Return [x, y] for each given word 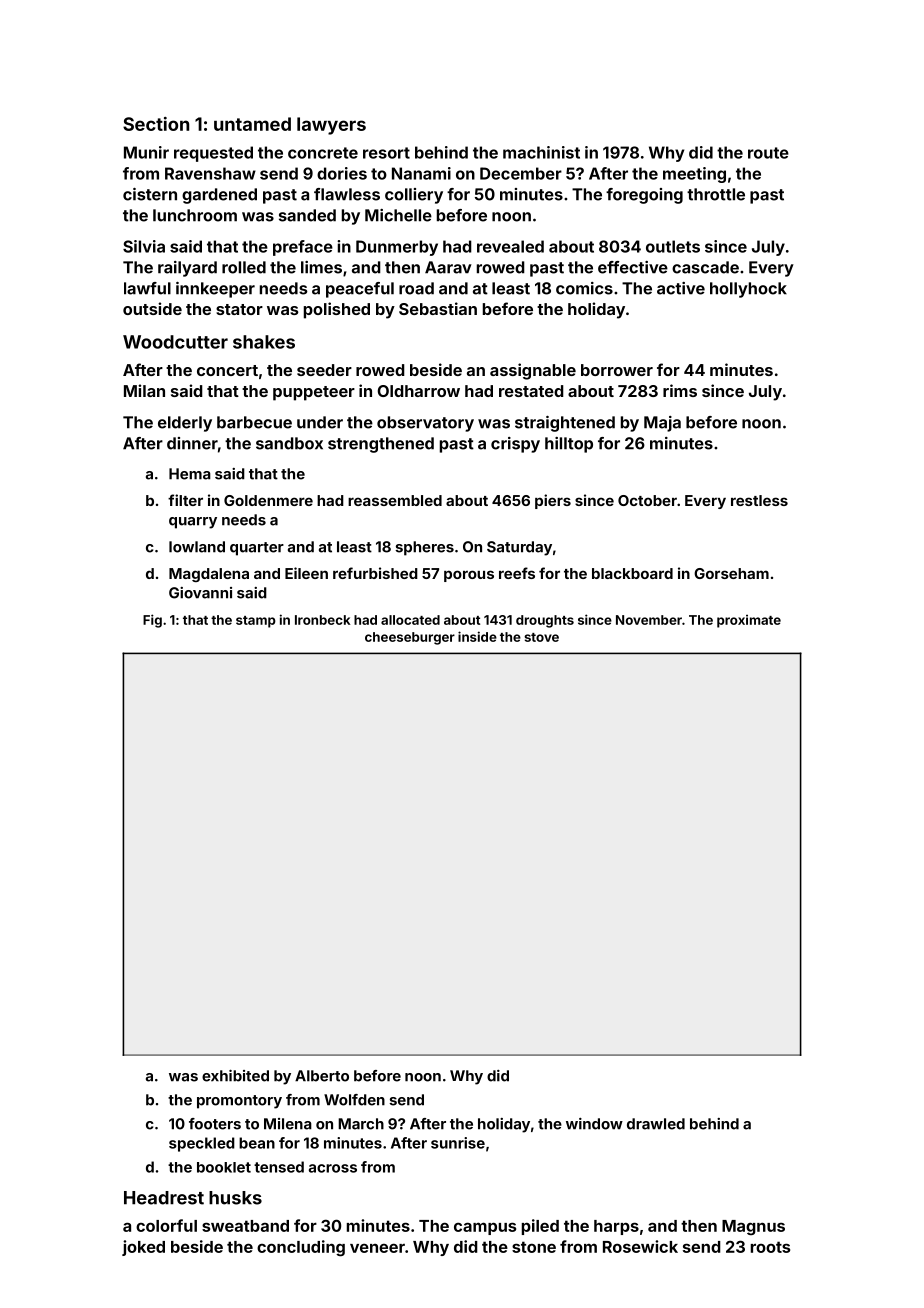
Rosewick [640, 1246]
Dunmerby [397, 248]
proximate [749, 621]
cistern [150, 194]
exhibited [235, 1076]
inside [477, 636]
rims [680, 390]
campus [485, 1228]
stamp [256, 622]
